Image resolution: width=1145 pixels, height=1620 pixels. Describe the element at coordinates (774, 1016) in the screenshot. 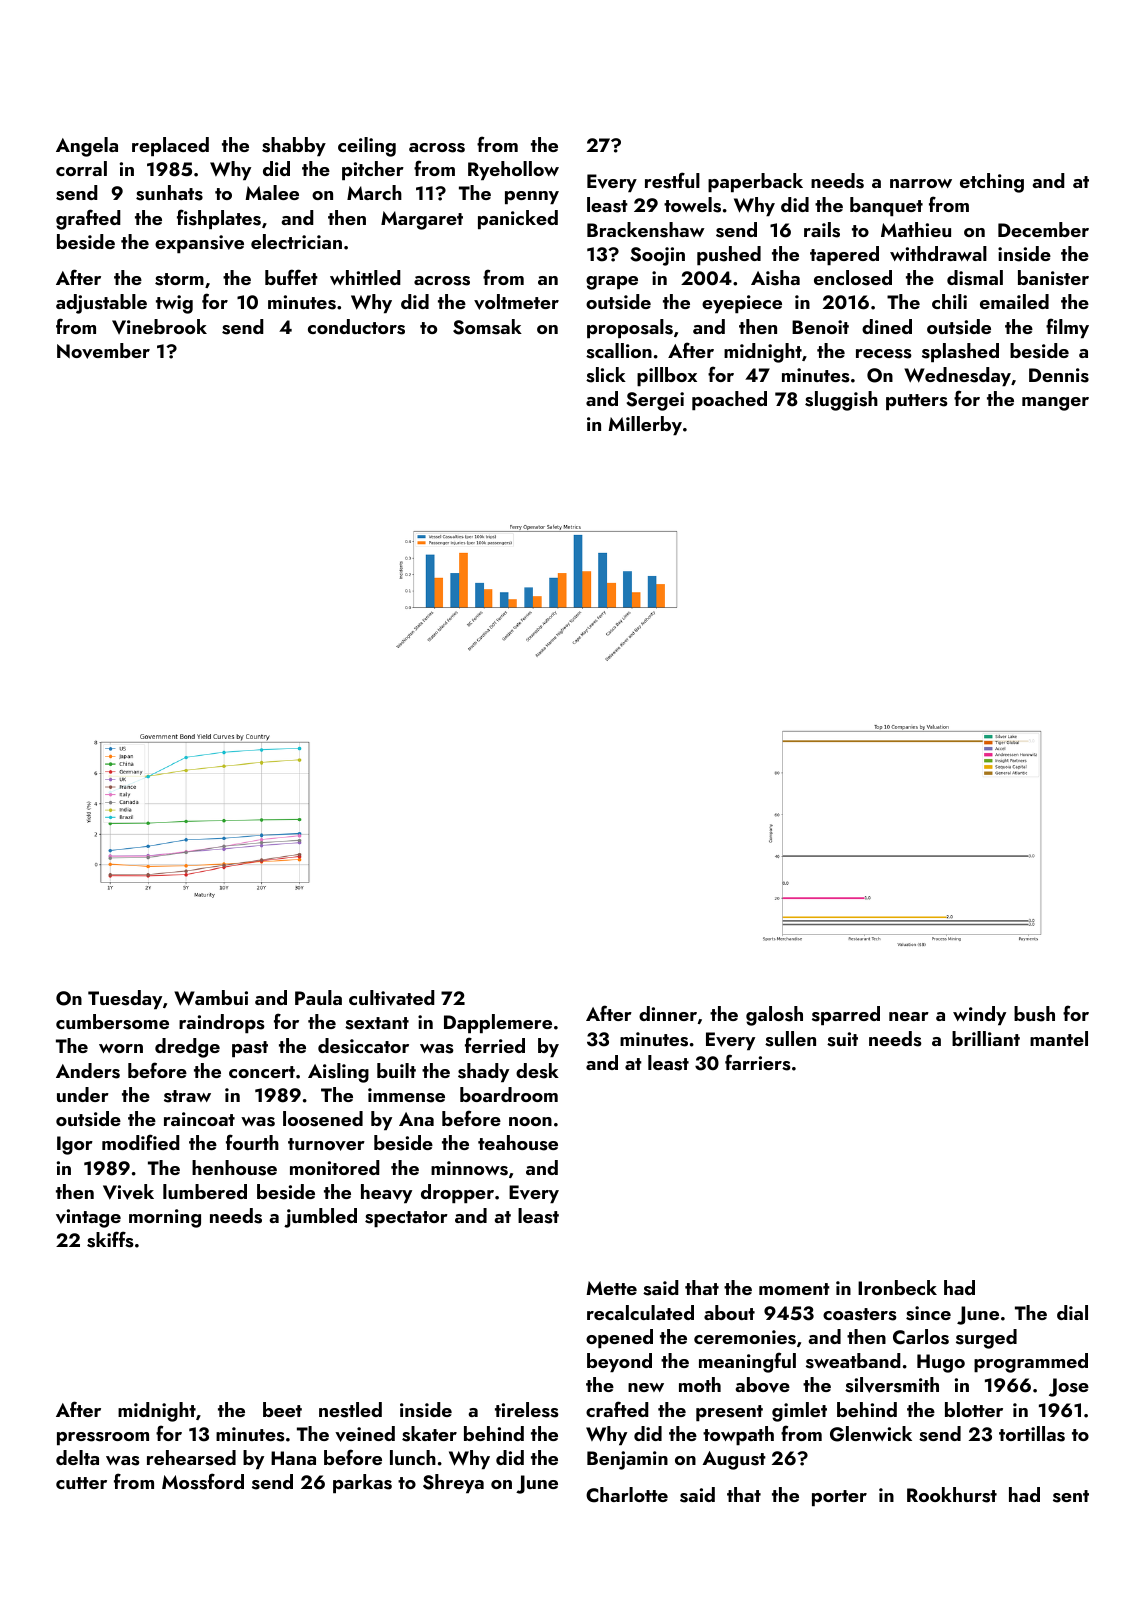

I see `galosh` at that location.
